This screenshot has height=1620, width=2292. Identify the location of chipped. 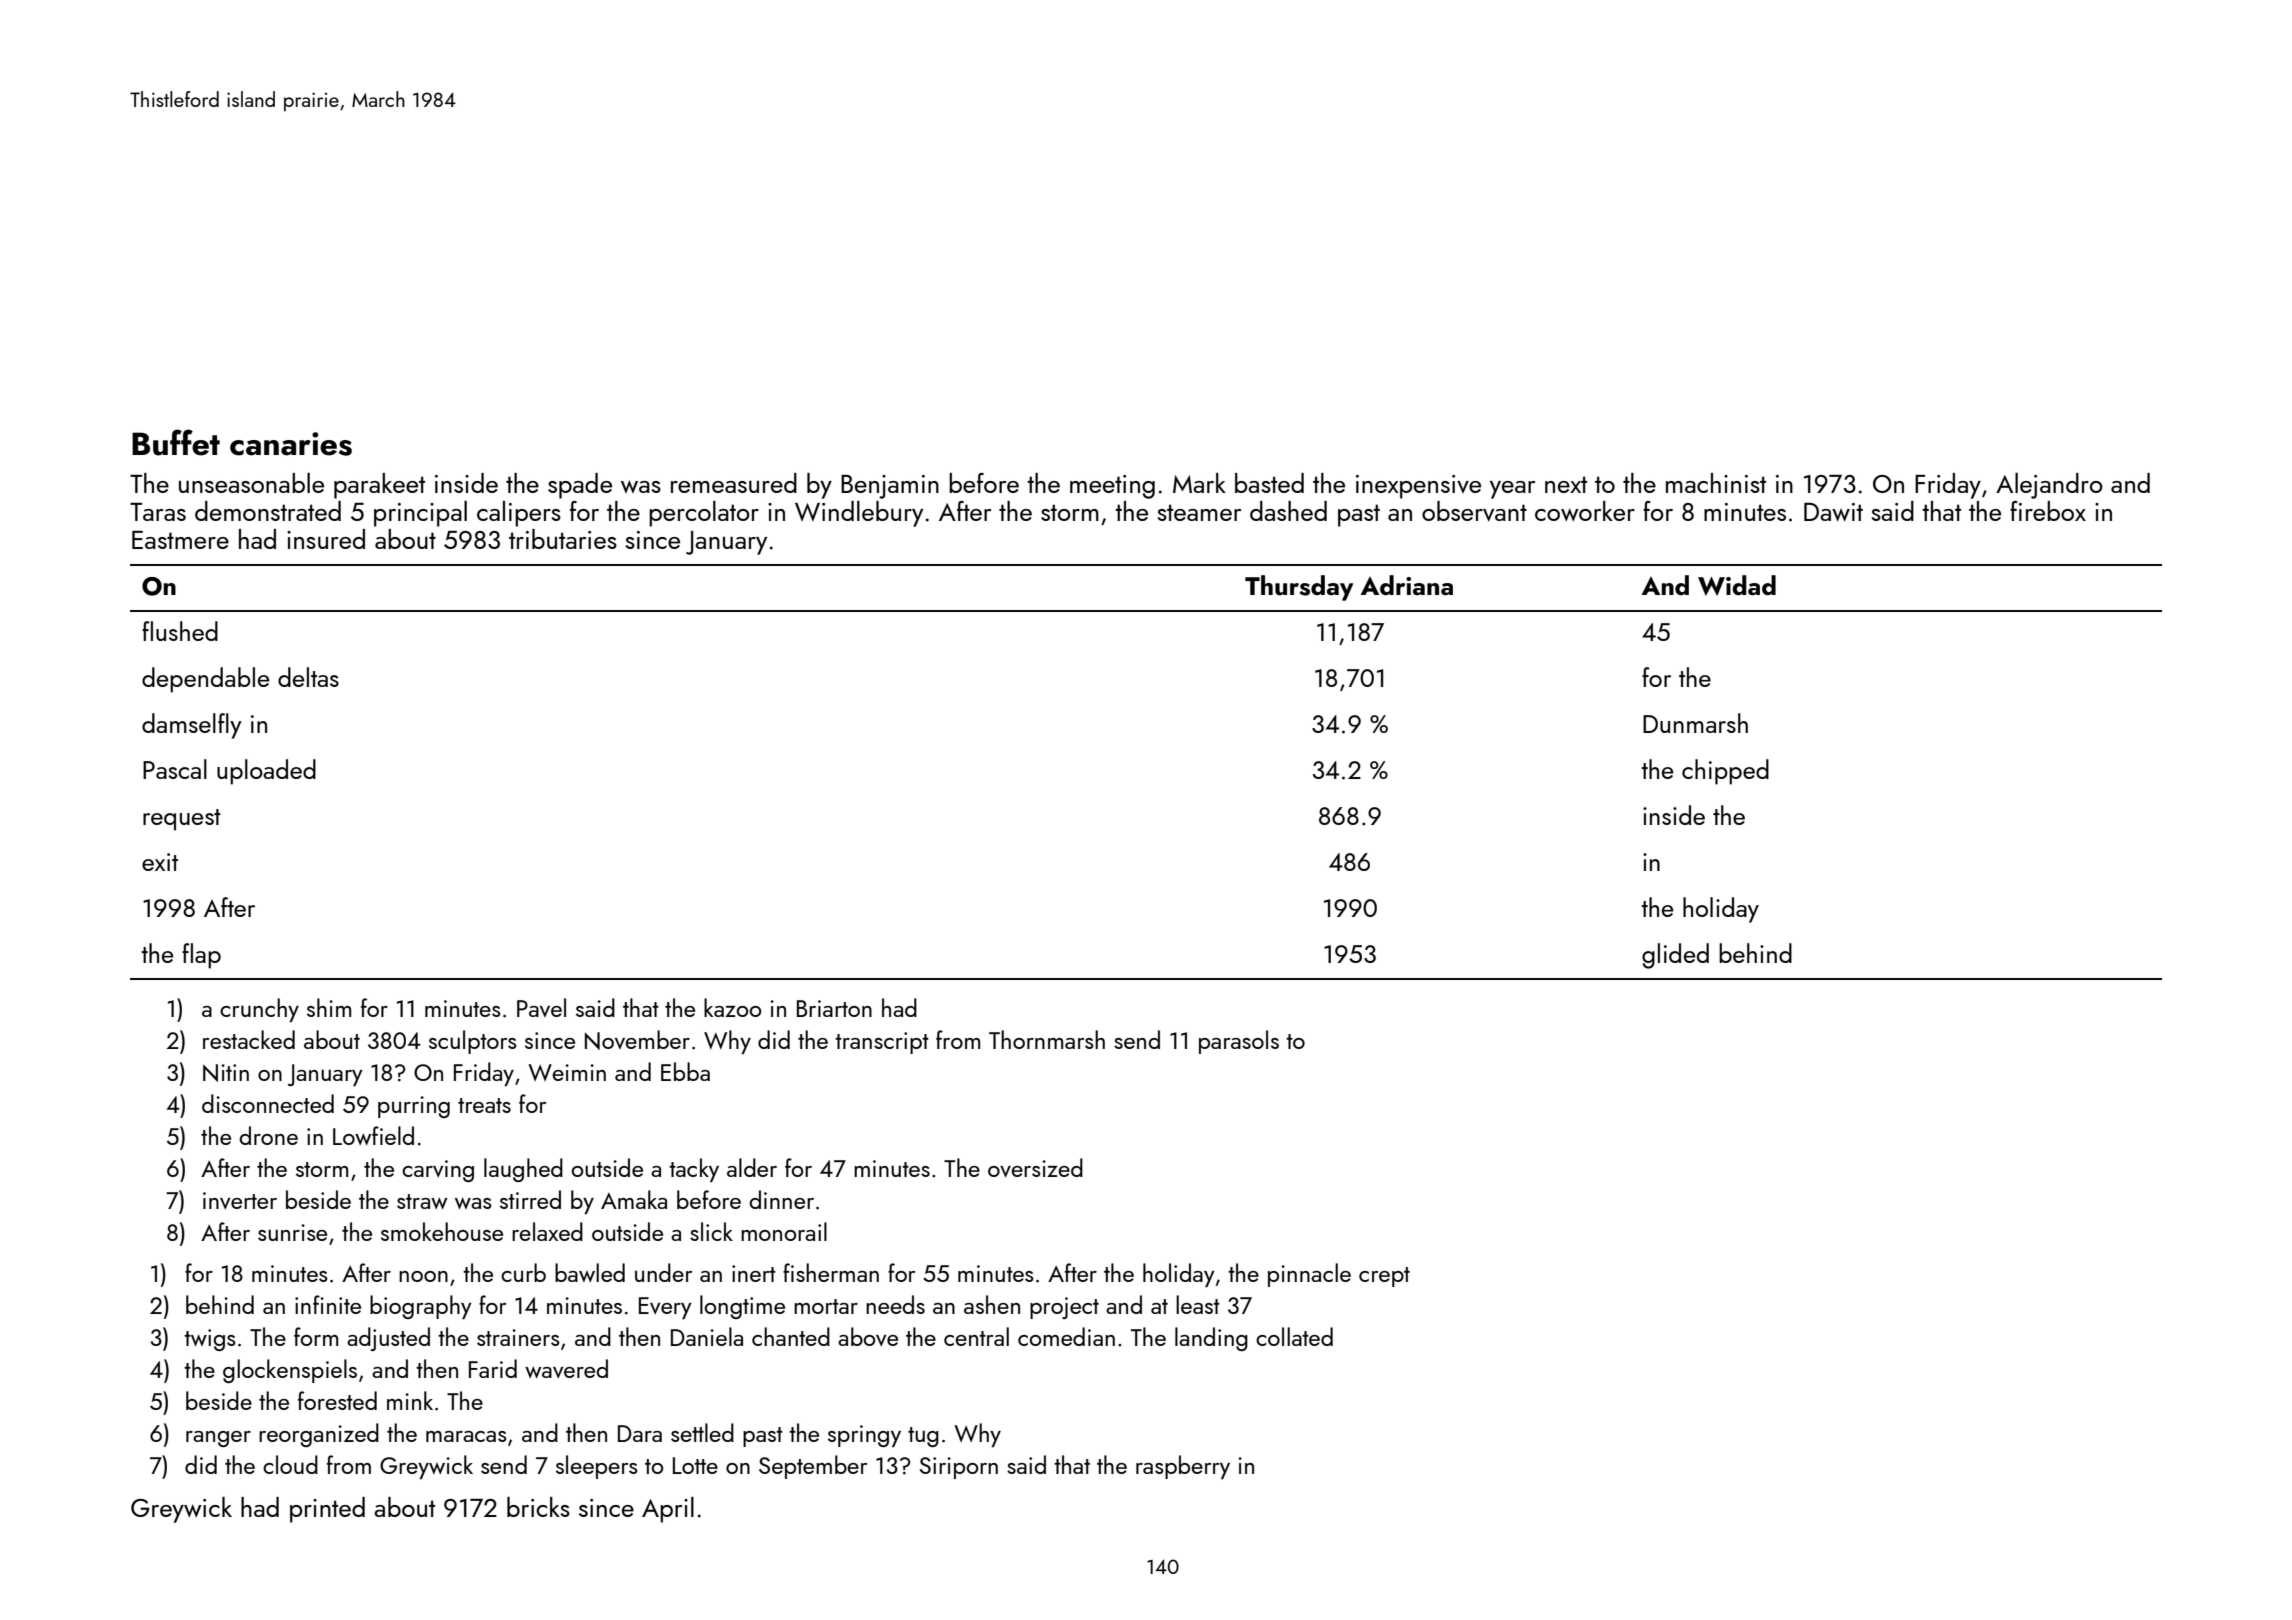
(1725, 772).
